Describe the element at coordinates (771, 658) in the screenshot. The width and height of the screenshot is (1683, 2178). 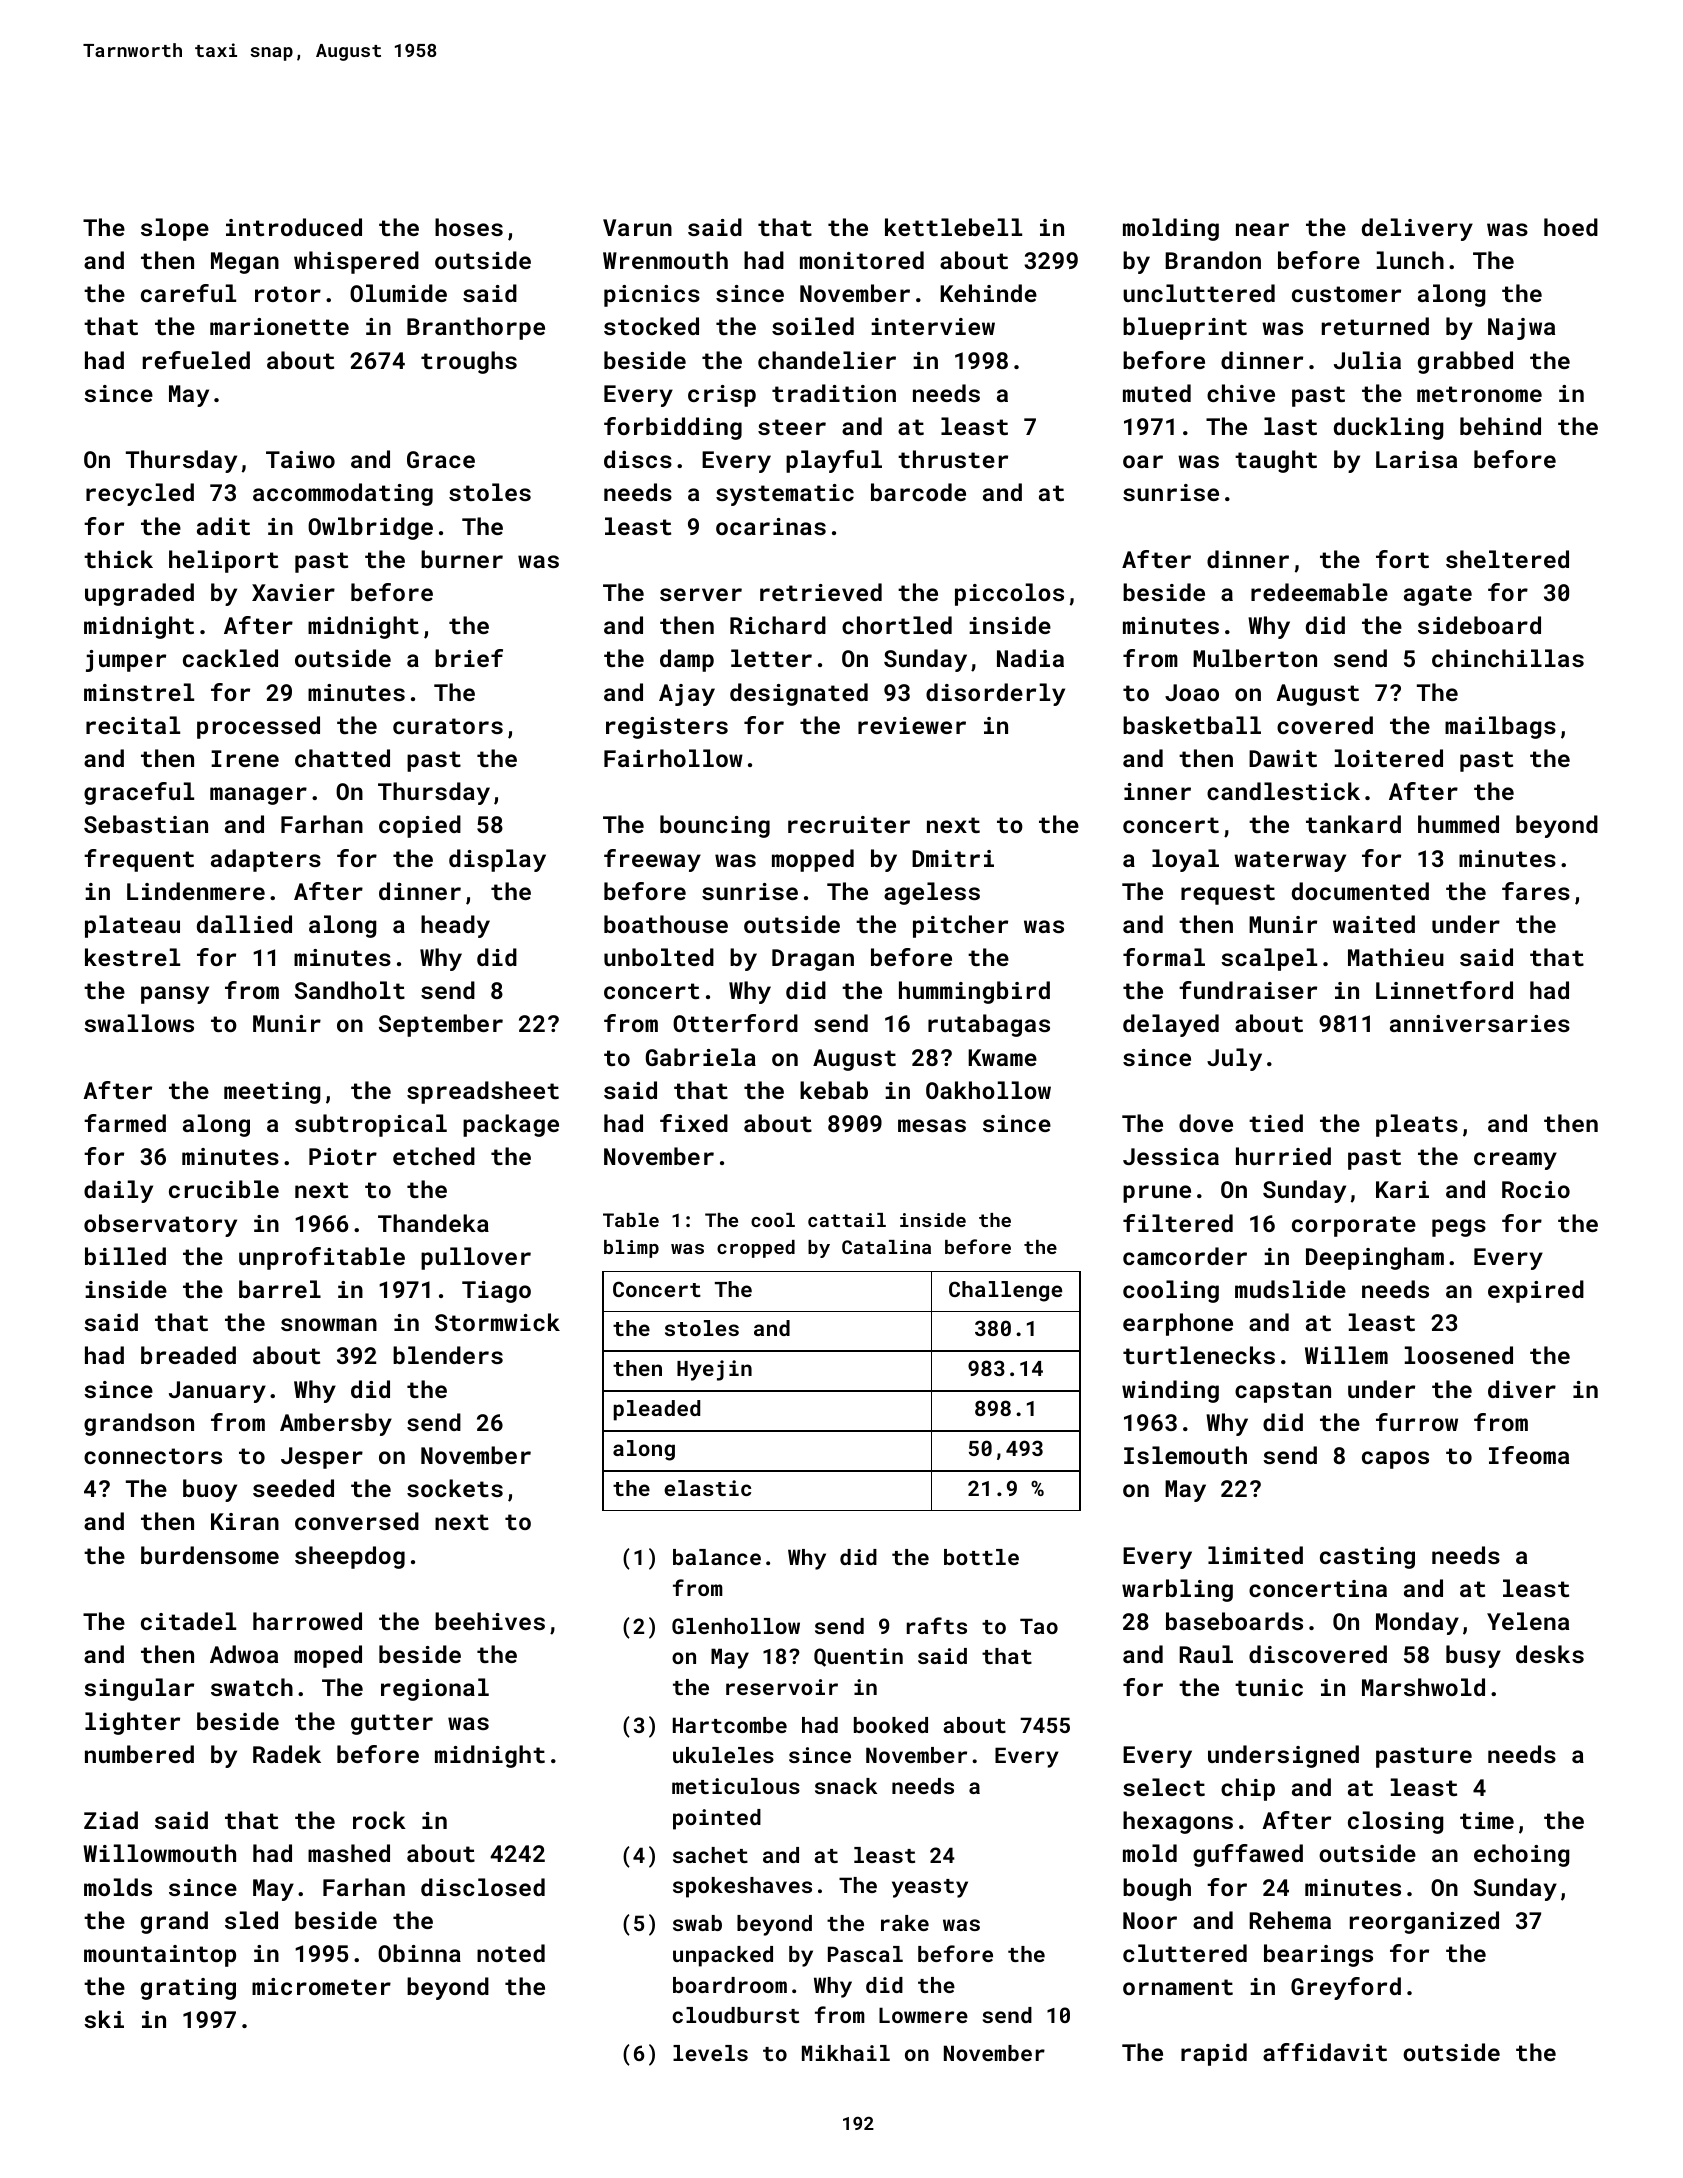
I see `letter` at that location.
